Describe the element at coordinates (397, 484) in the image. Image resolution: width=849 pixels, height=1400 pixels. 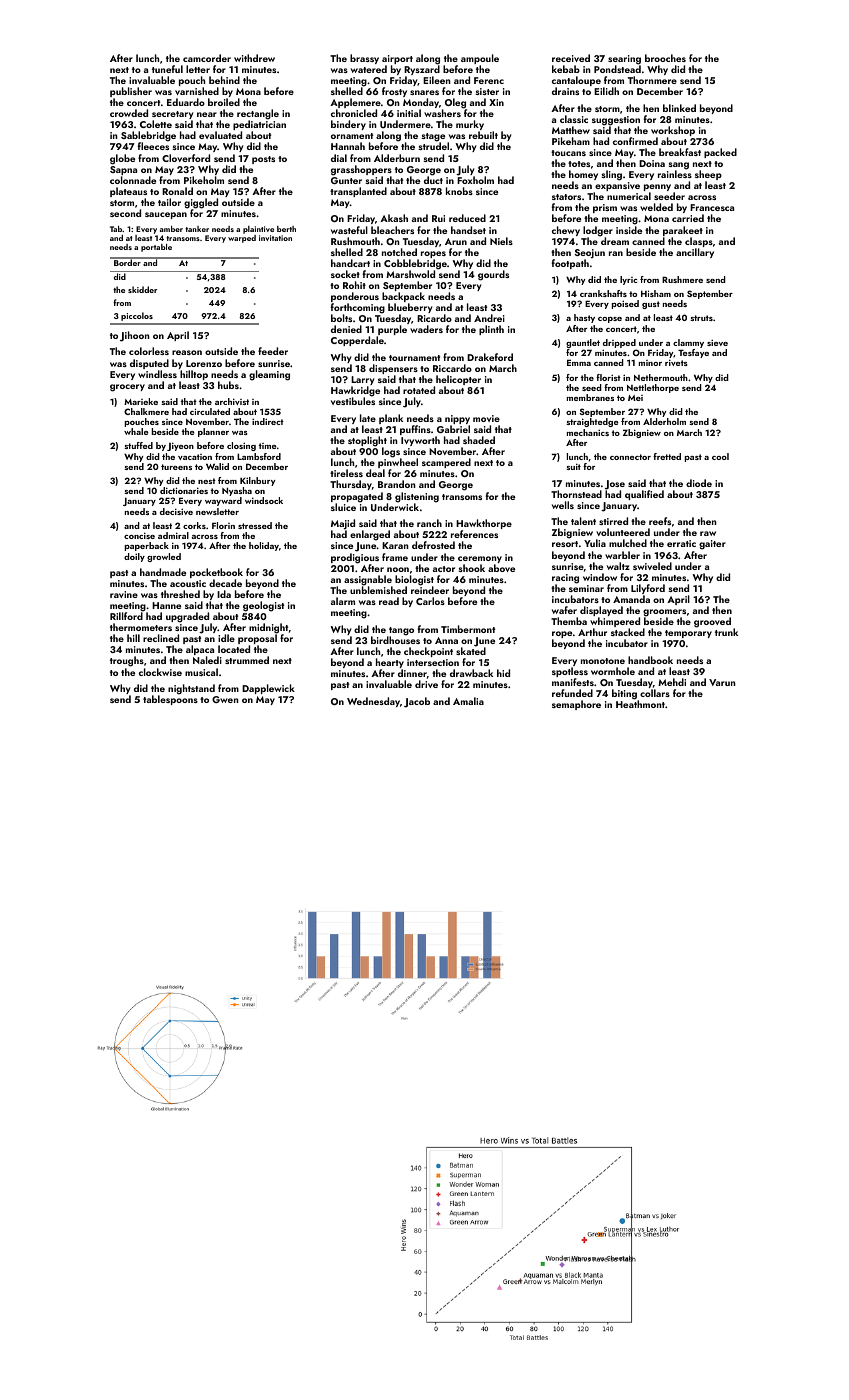
I see `Brandon` at that location.
